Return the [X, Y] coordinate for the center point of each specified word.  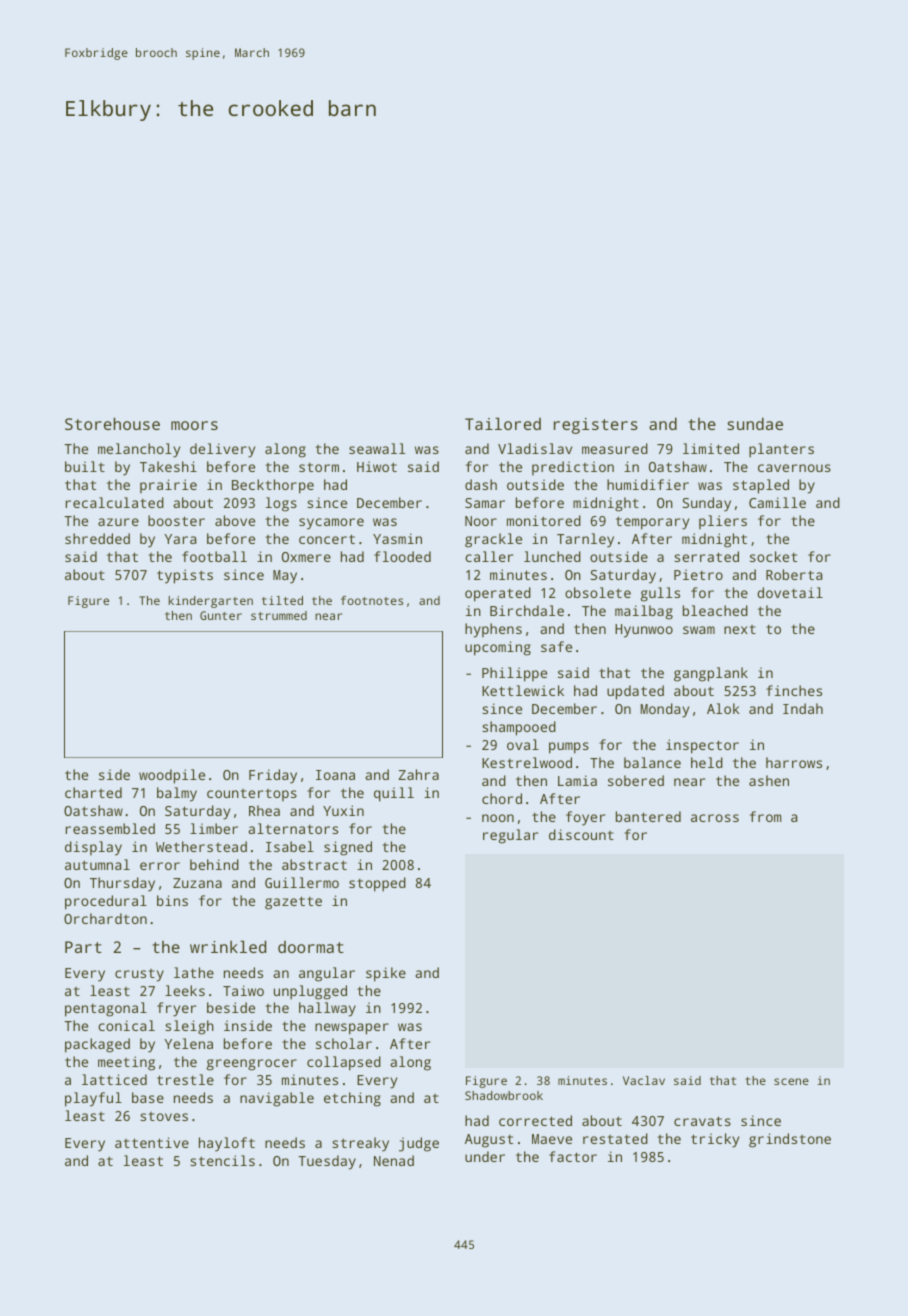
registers [596, 426]
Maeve [552, 1139]
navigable [277, 1099]
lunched [552, 556]
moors [194, 425]
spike [386, 974]
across [715, 818]
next [740, 629]
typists [185, 576]
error [160, 866]
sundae [755, 423]
